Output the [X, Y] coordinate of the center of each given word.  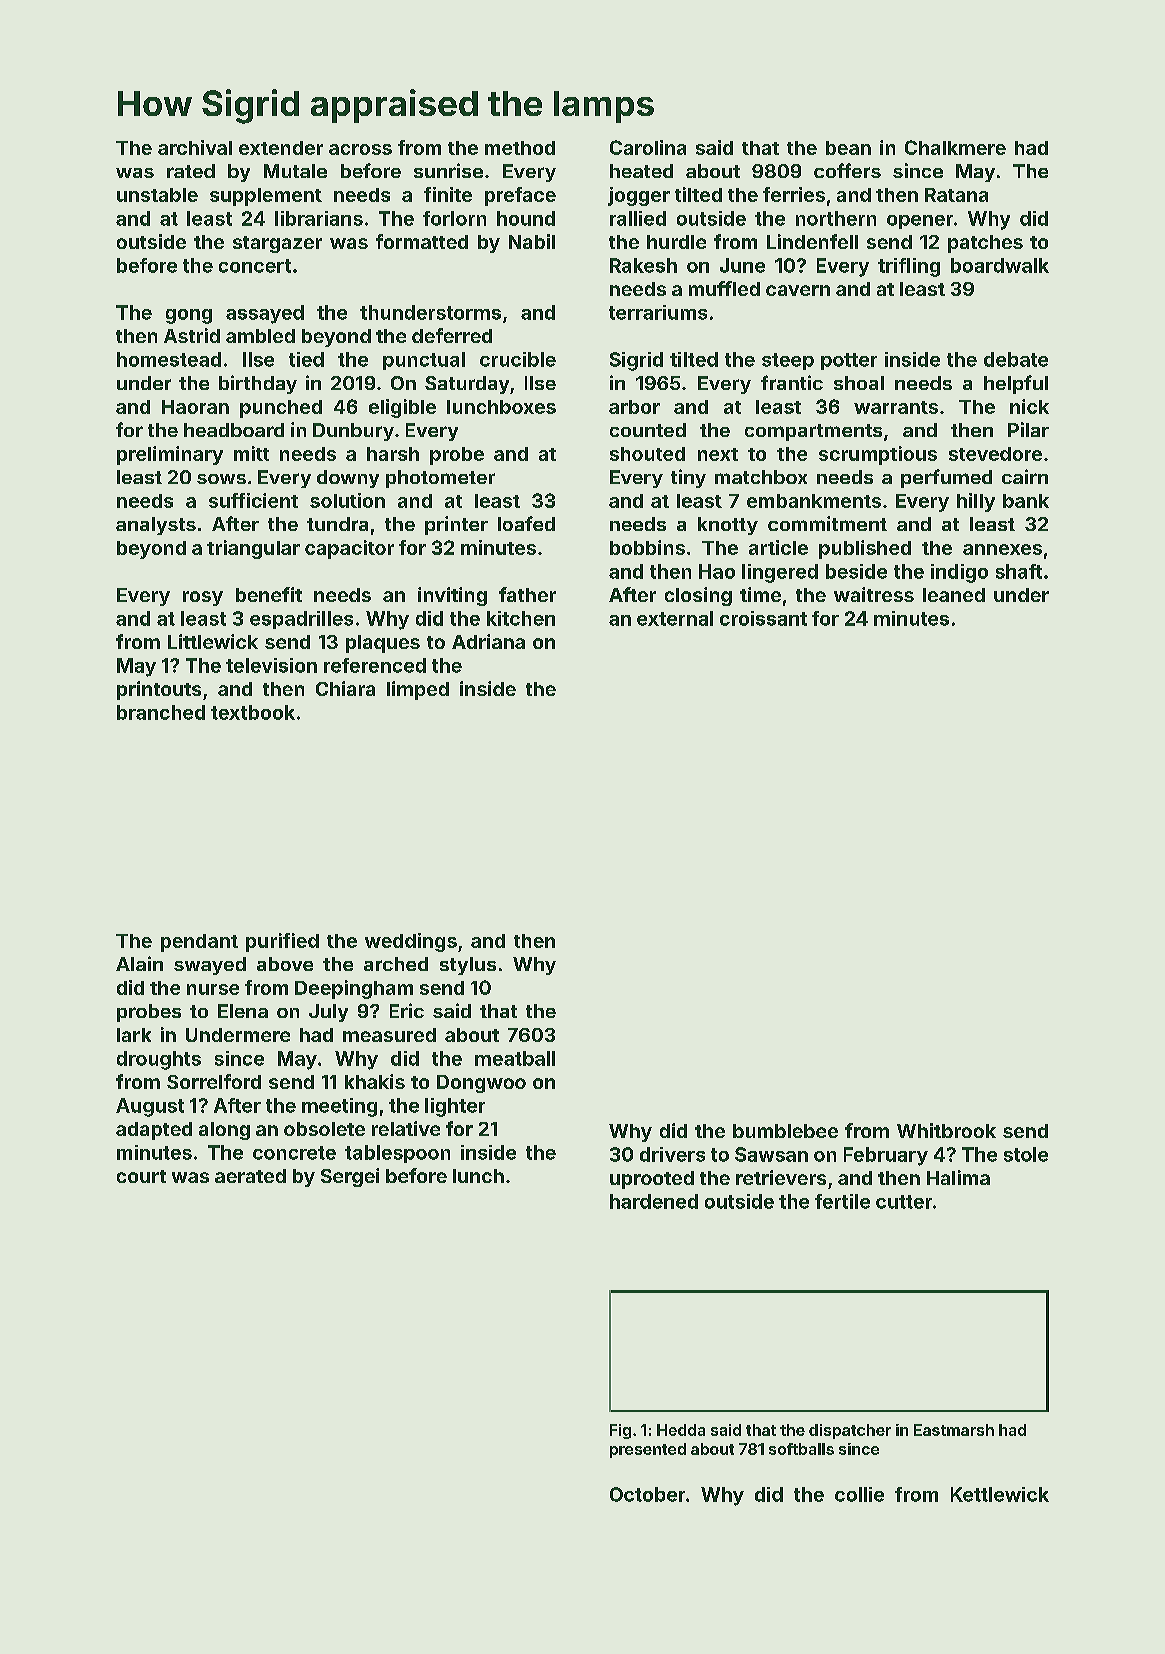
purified [282, 942]
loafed [526, 523]
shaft [1019, 571]
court [141, 1176]
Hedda [681, 1430]
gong [189, 316]
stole [1026, 1154]
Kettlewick [1000, 1494]
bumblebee [785, 1131]
